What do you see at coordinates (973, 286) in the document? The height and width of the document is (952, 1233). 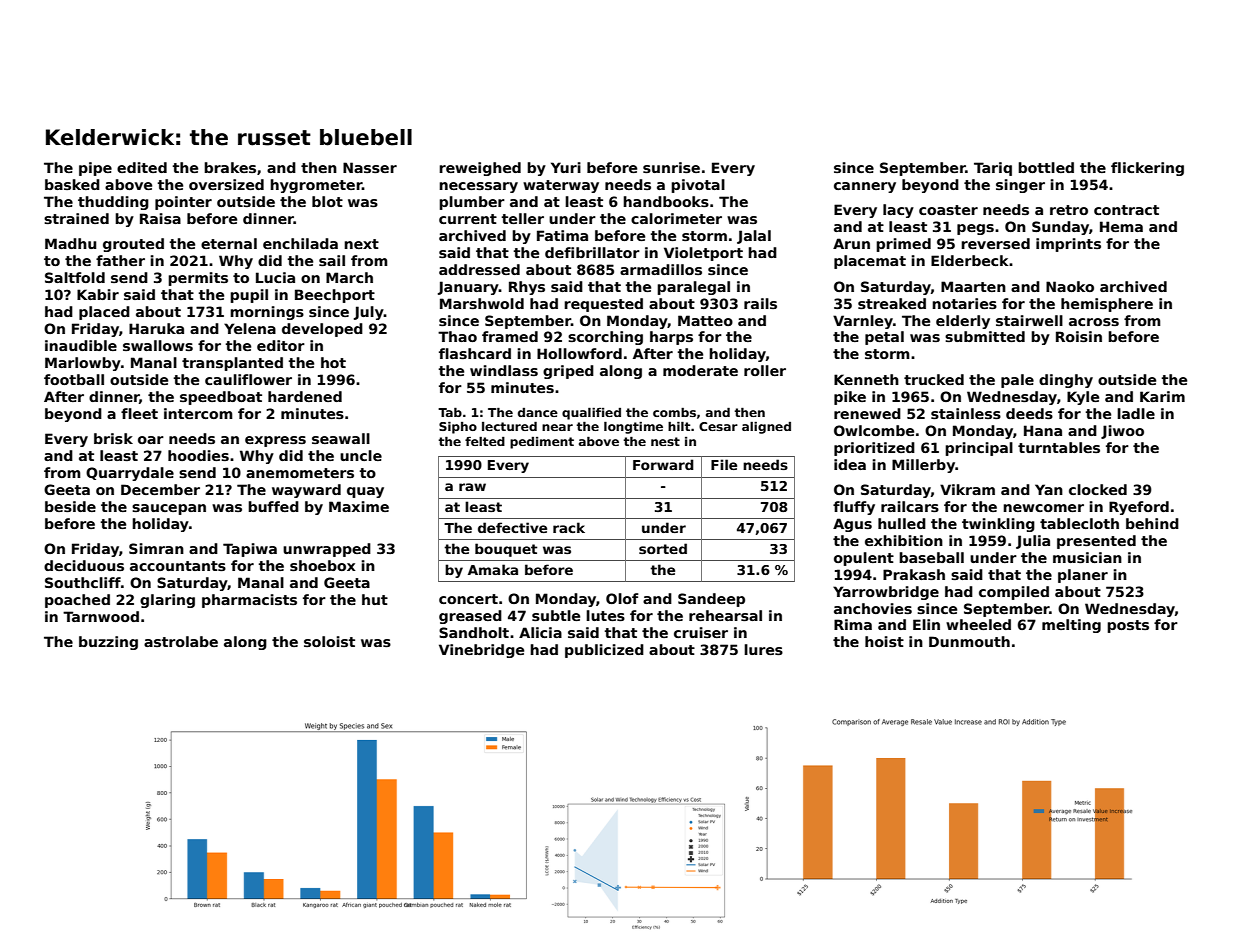 I see `Maarten` at bounding box center [973, 286].
